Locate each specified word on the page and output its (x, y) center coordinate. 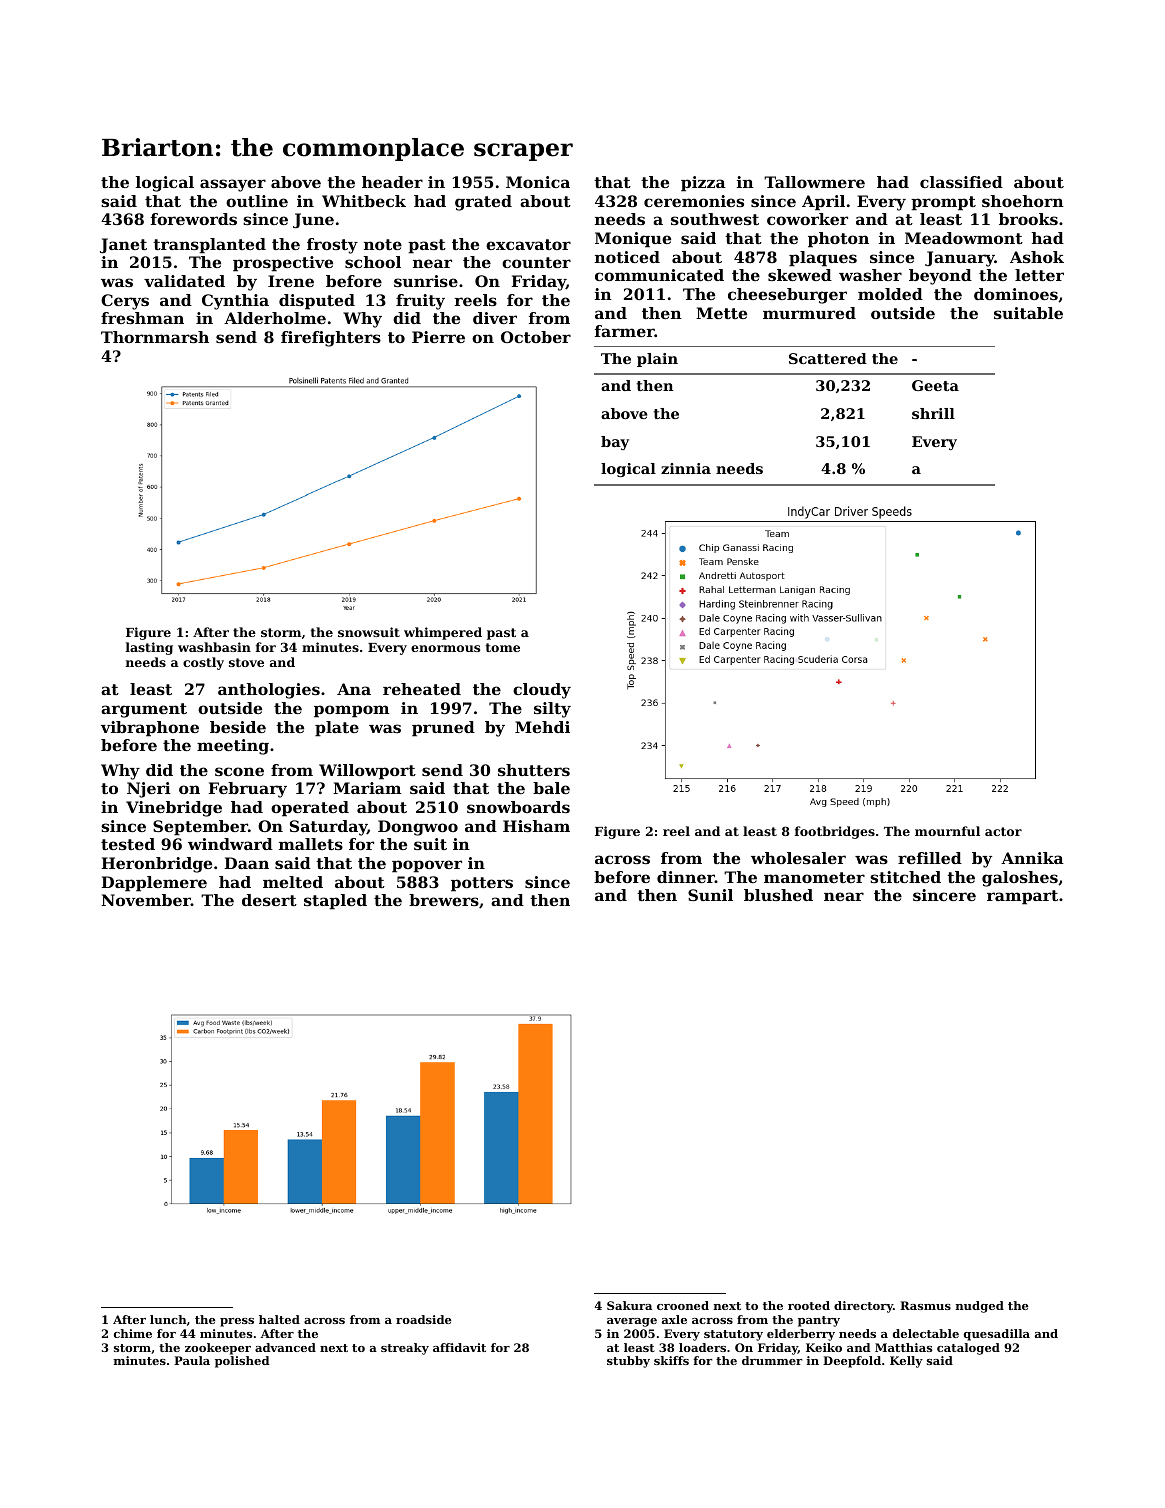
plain (657, 360)
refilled (930, 858)
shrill (933, 413)
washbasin (214, 647)
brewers (444, 900)
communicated (659, 275)
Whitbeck (364, 201)
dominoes (1016, 294)
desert (269, 900)
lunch (168, 1319)
